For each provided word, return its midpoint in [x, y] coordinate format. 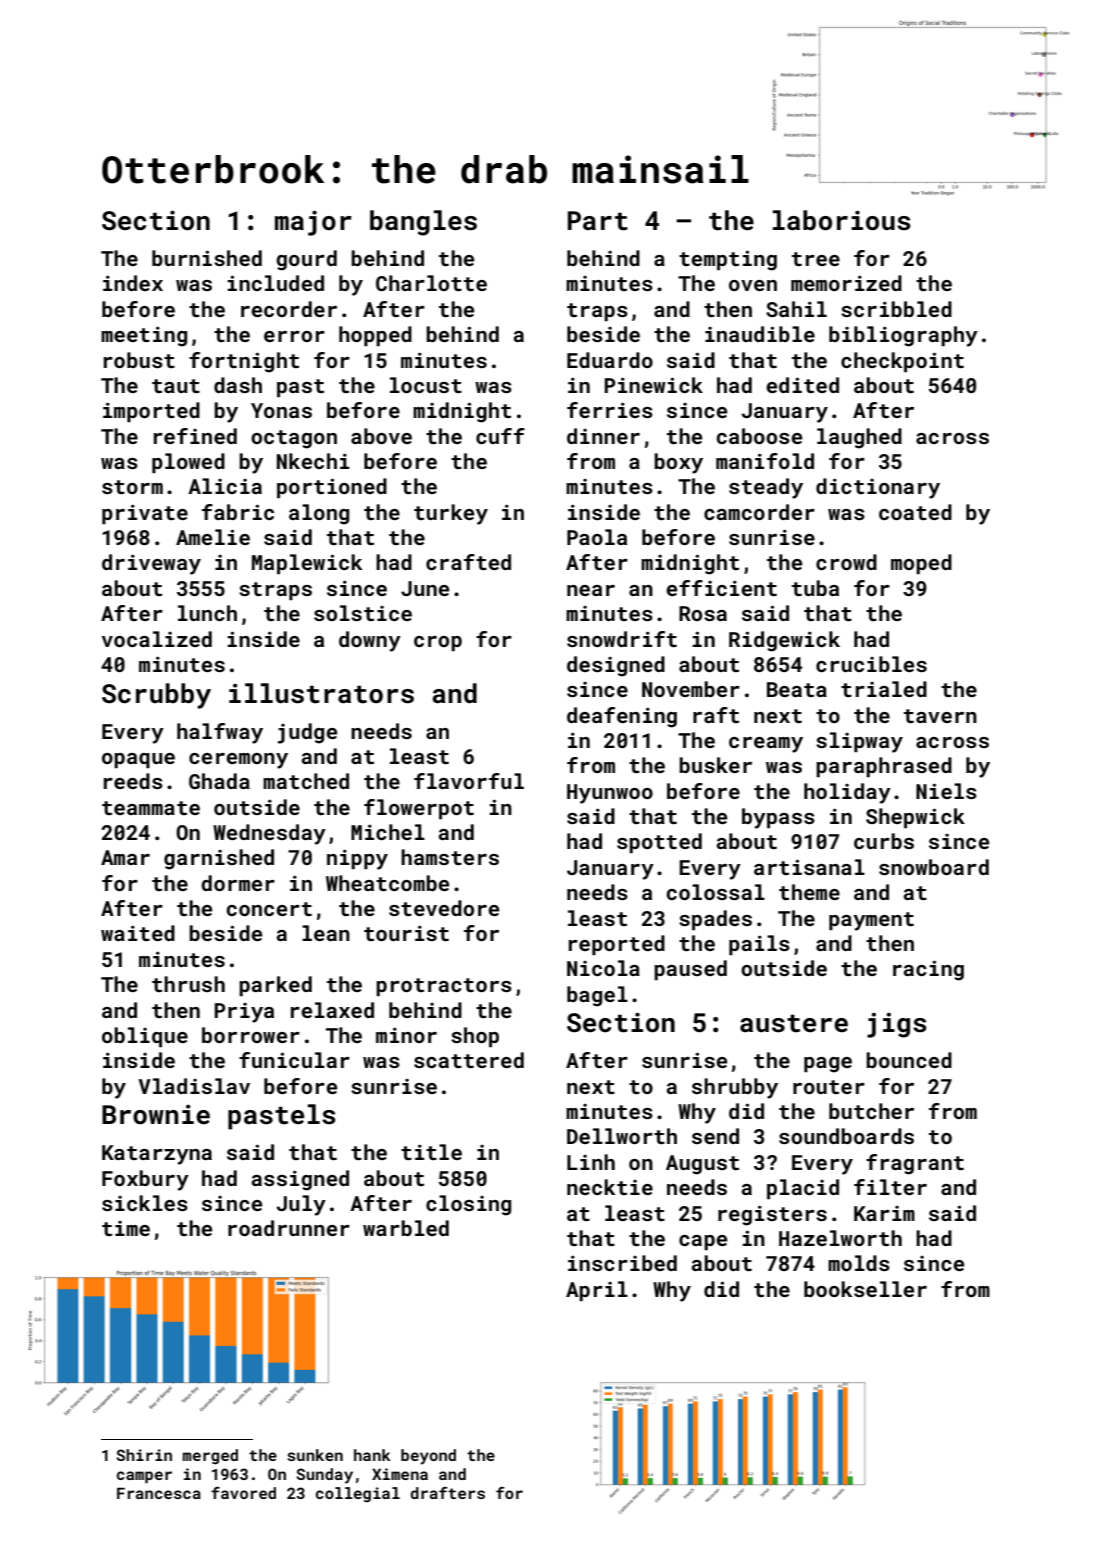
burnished [207, 258]
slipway [859, 742]
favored [243, 1493]
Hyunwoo [610, 794]
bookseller [865, 1289]
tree [816, 259]
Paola [597, 537]
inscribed [622, 1263]
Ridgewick [784, 641]
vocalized [157, 639]
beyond [428, 1457]
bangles [423, 223]
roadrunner [289, 1228]
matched [306, 781]
